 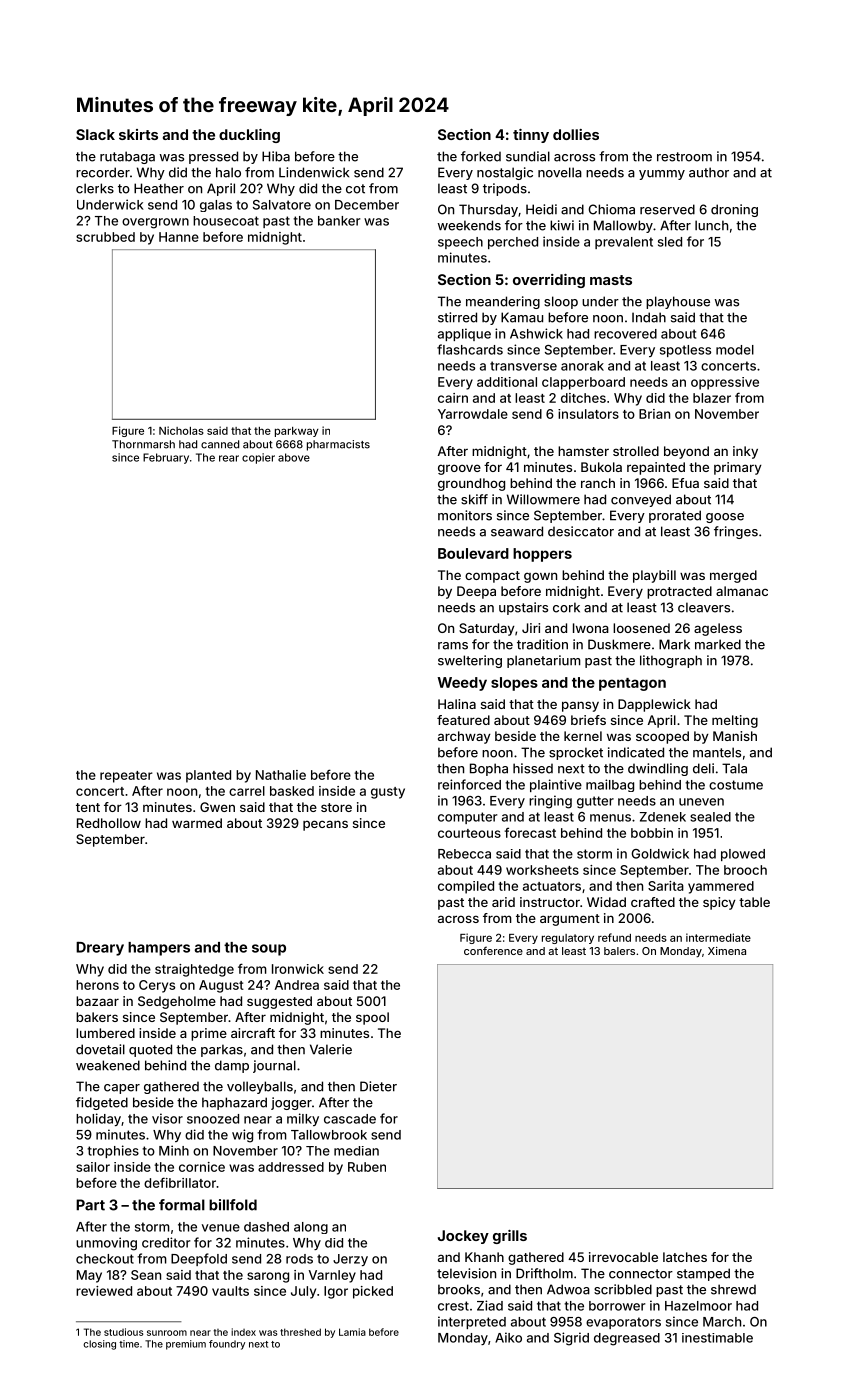 I want to click on Chioma, so click(x=611, y=209).
